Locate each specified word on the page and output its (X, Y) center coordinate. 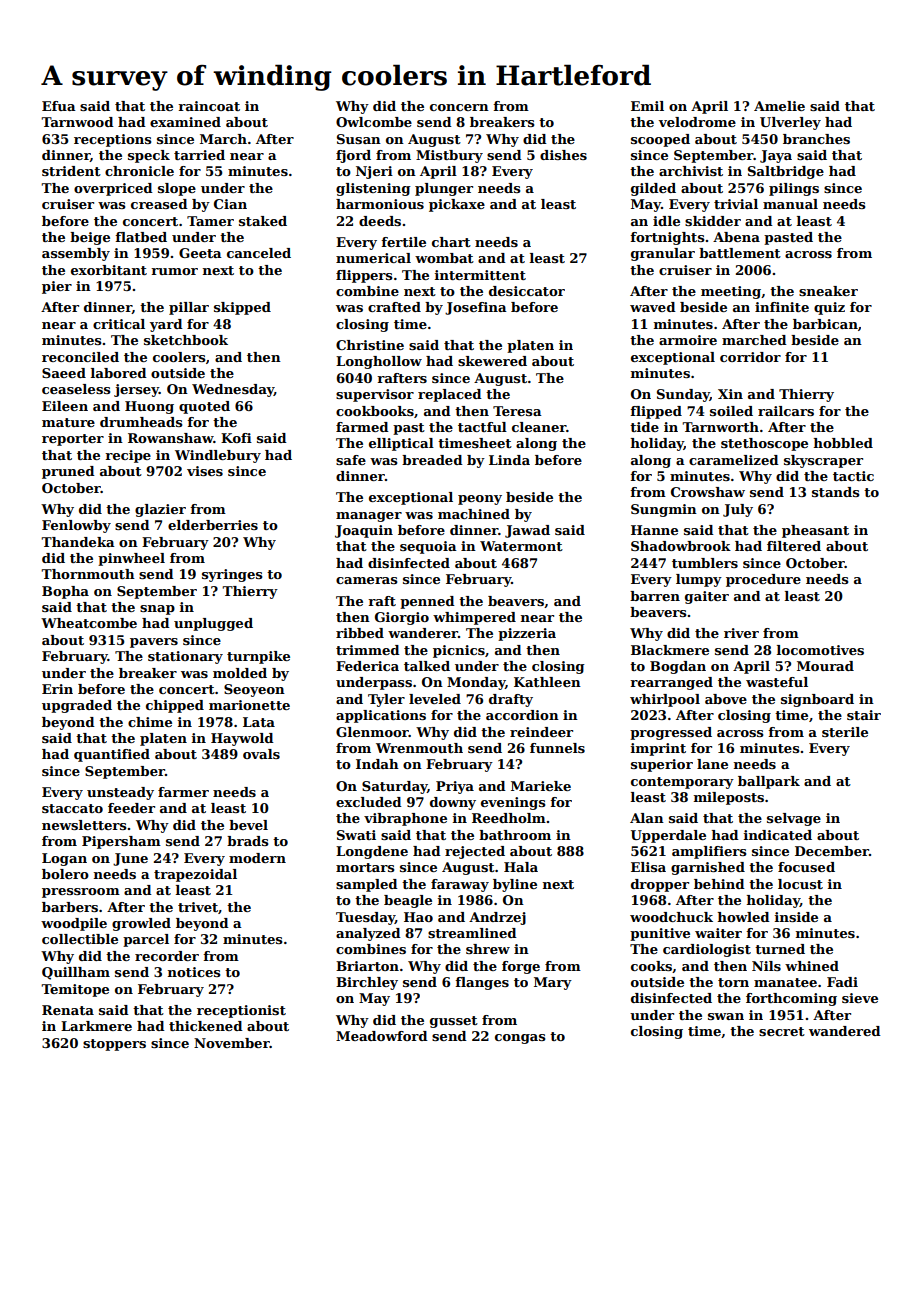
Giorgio (402, 618)
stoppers (114, 1045)
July (738, 510)
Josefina (476, 308)
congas (520, 1039)
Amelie (779, 106)
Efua (59, 106)
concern (459, 107)
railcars (786, 411)
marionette (249, 705)
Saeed (64, 373)
